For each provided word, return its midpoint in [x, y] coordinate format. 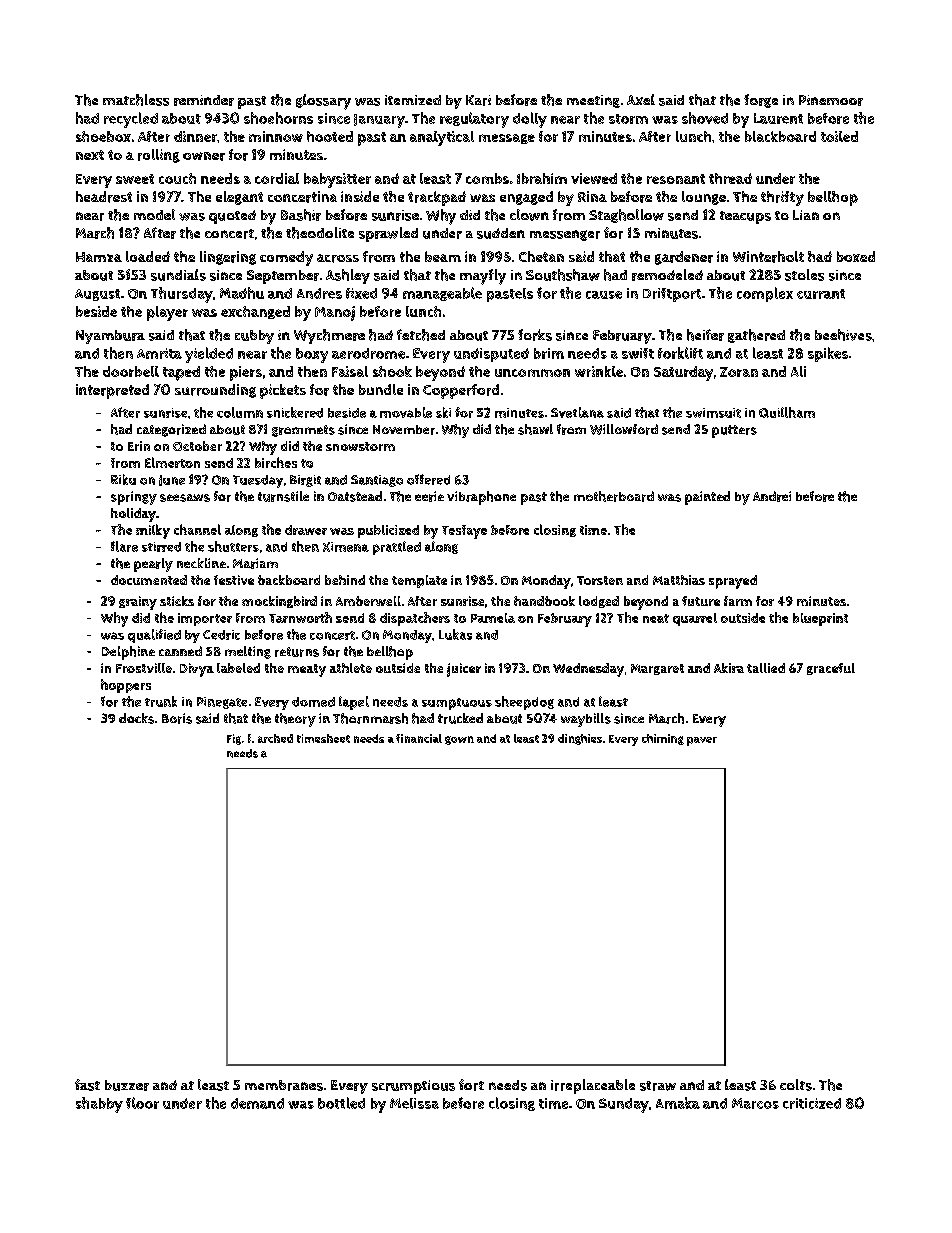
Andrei [772, 496]
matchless [136, 100]
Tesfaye [464, 532]
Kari [478, 100]
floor [142, 1103]
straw [658, 1086]
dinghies [580, 739]
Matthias [679, 580]
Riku [123, 479]
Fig [234, 739]
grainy [138, 603]
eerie [429, 496]
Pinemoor [831, 100]
